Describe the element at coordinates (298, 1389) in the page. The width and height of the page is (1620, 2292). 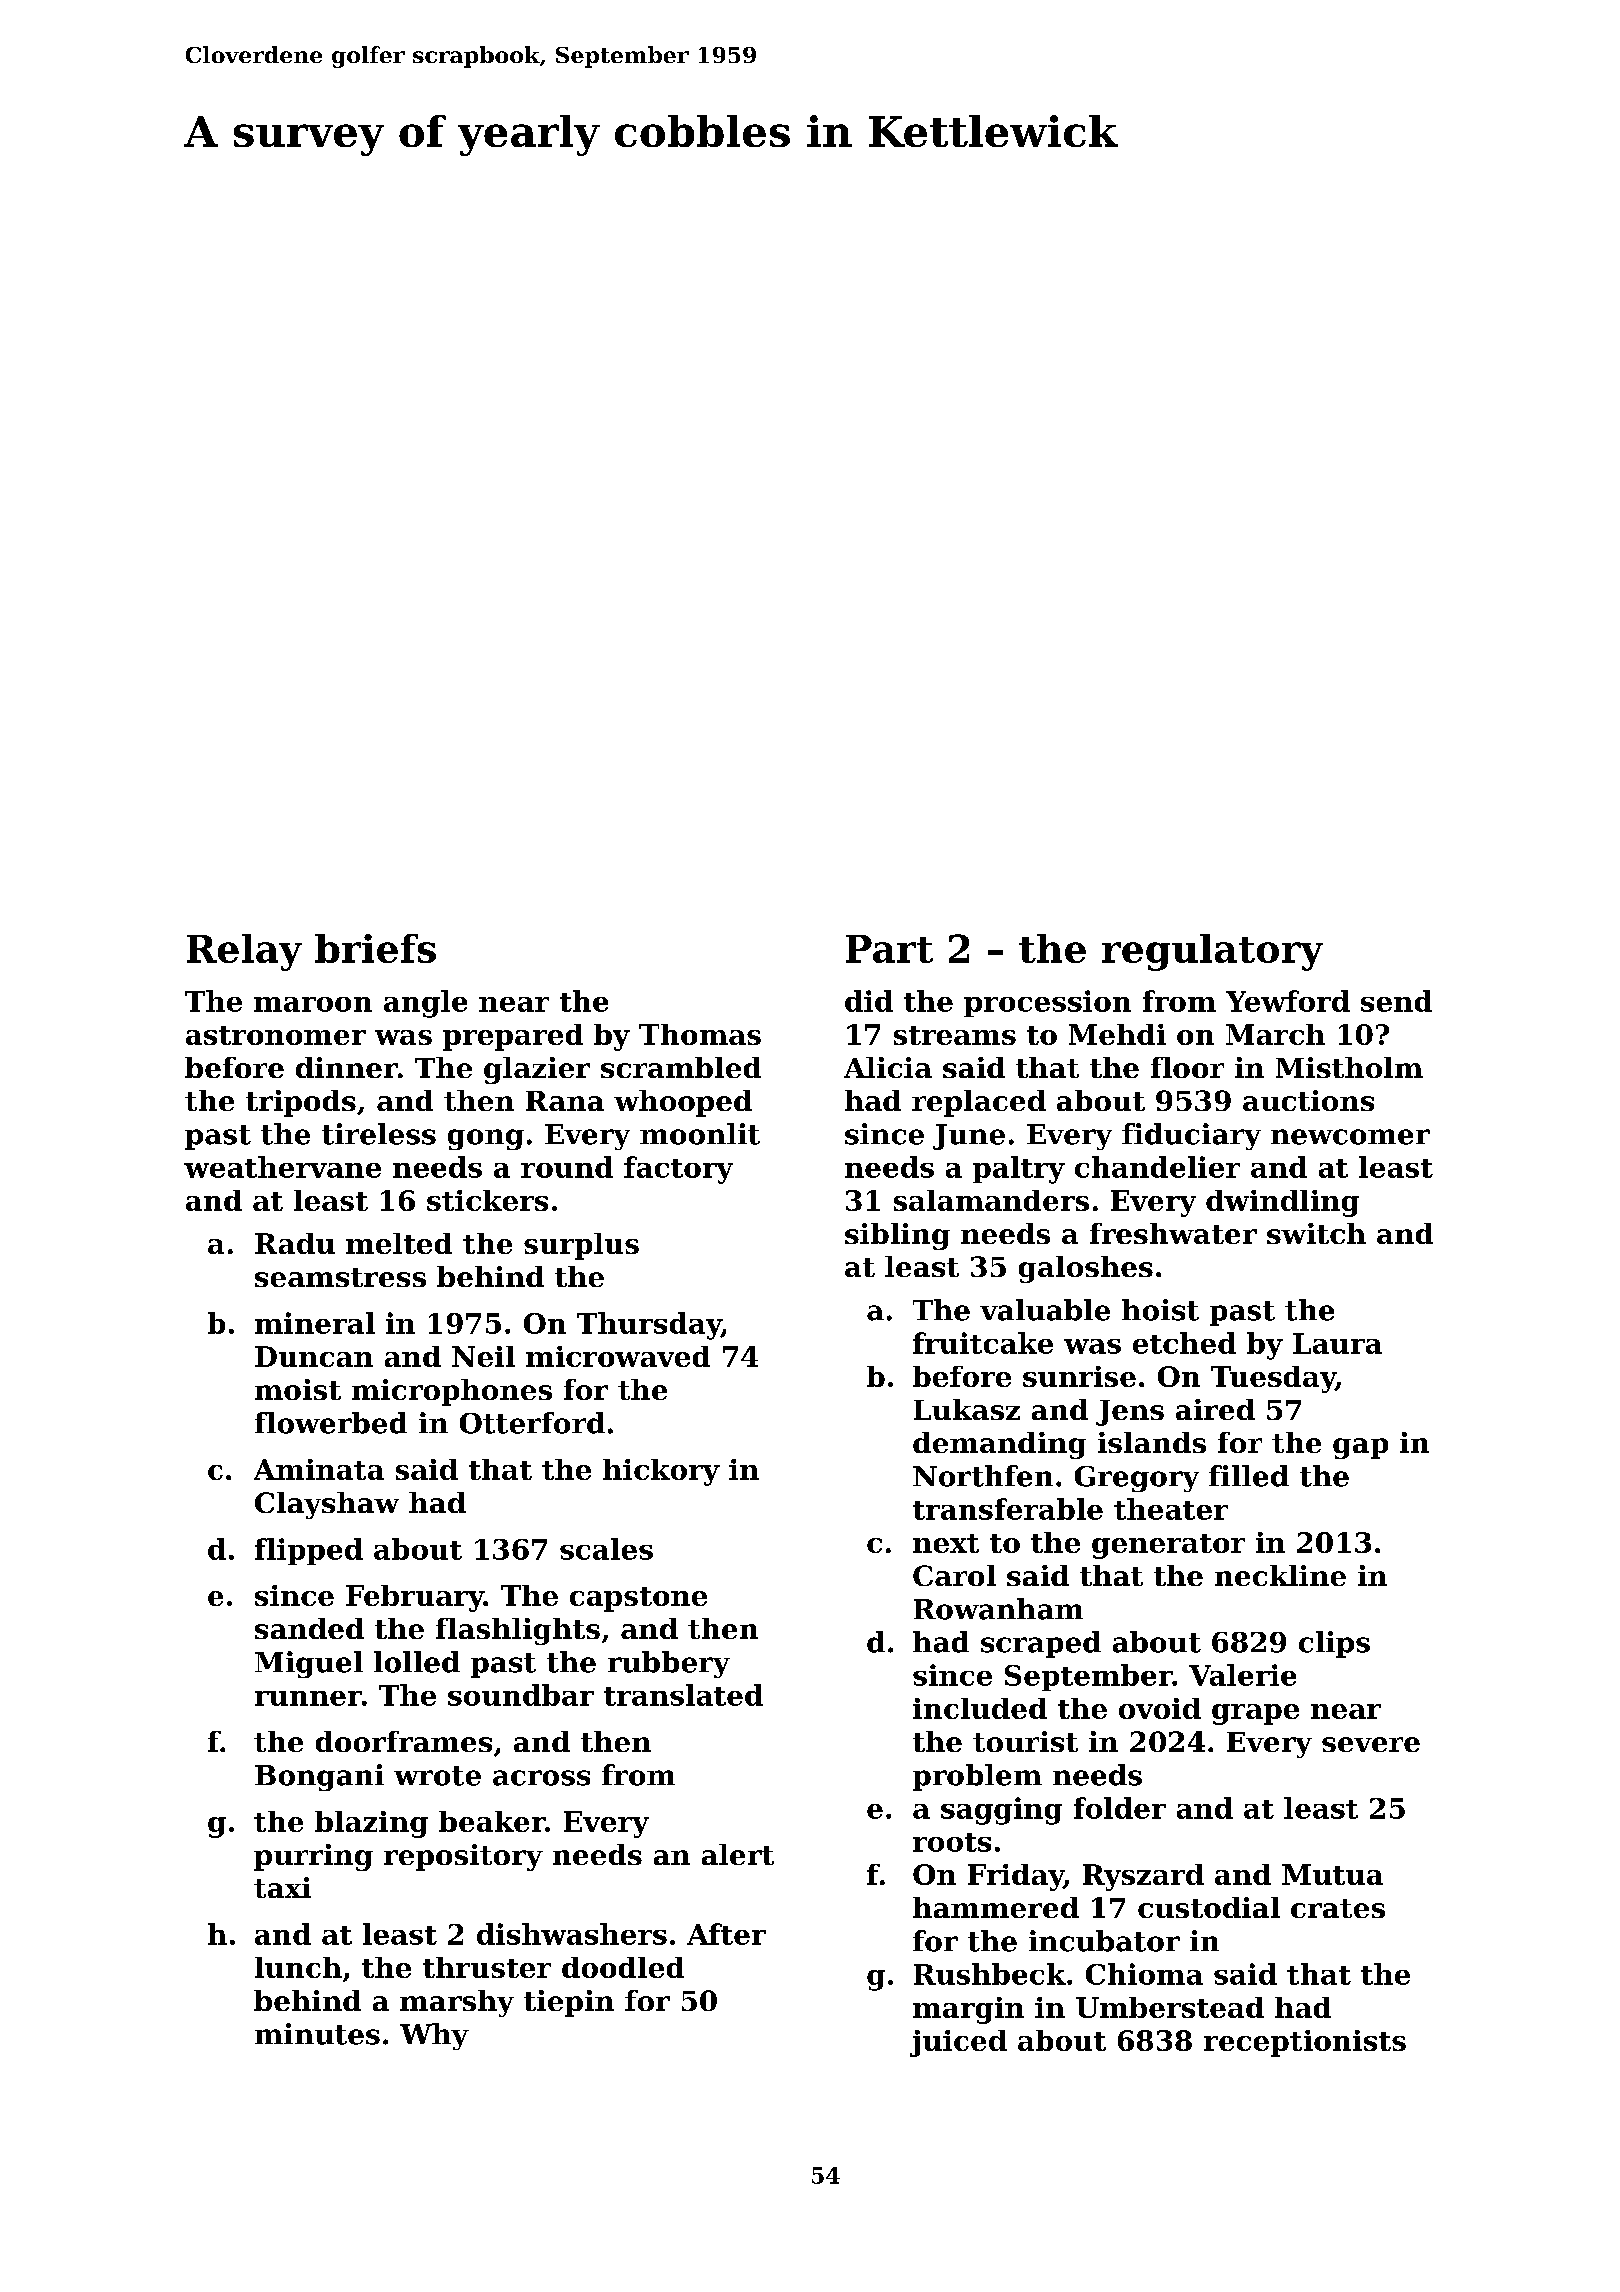
I see `moist` at that location.
